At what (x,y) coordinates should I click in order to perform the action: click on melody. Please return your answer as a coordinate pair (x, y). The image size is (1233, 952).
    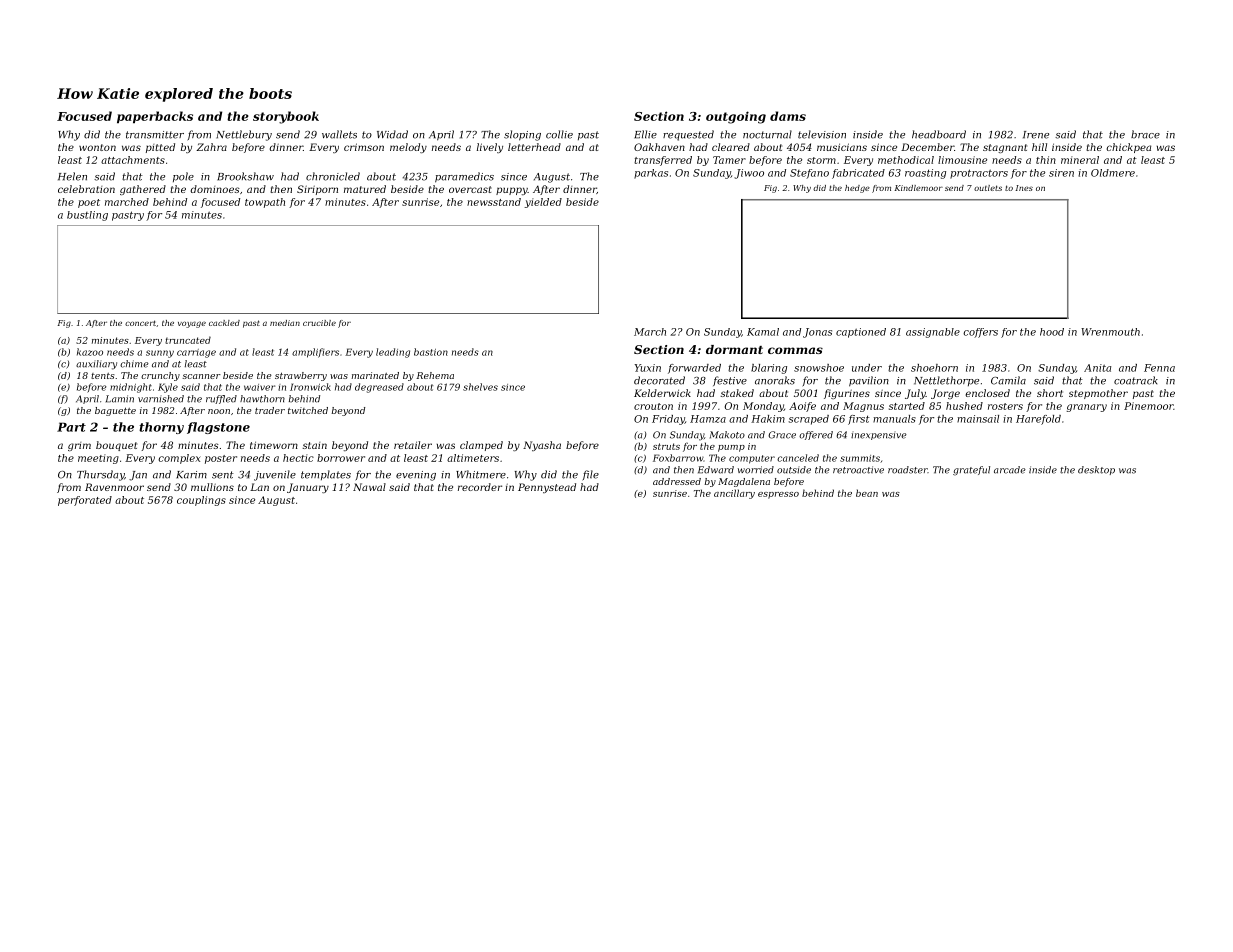
    Looking at the image, I should click on (408, 148).
